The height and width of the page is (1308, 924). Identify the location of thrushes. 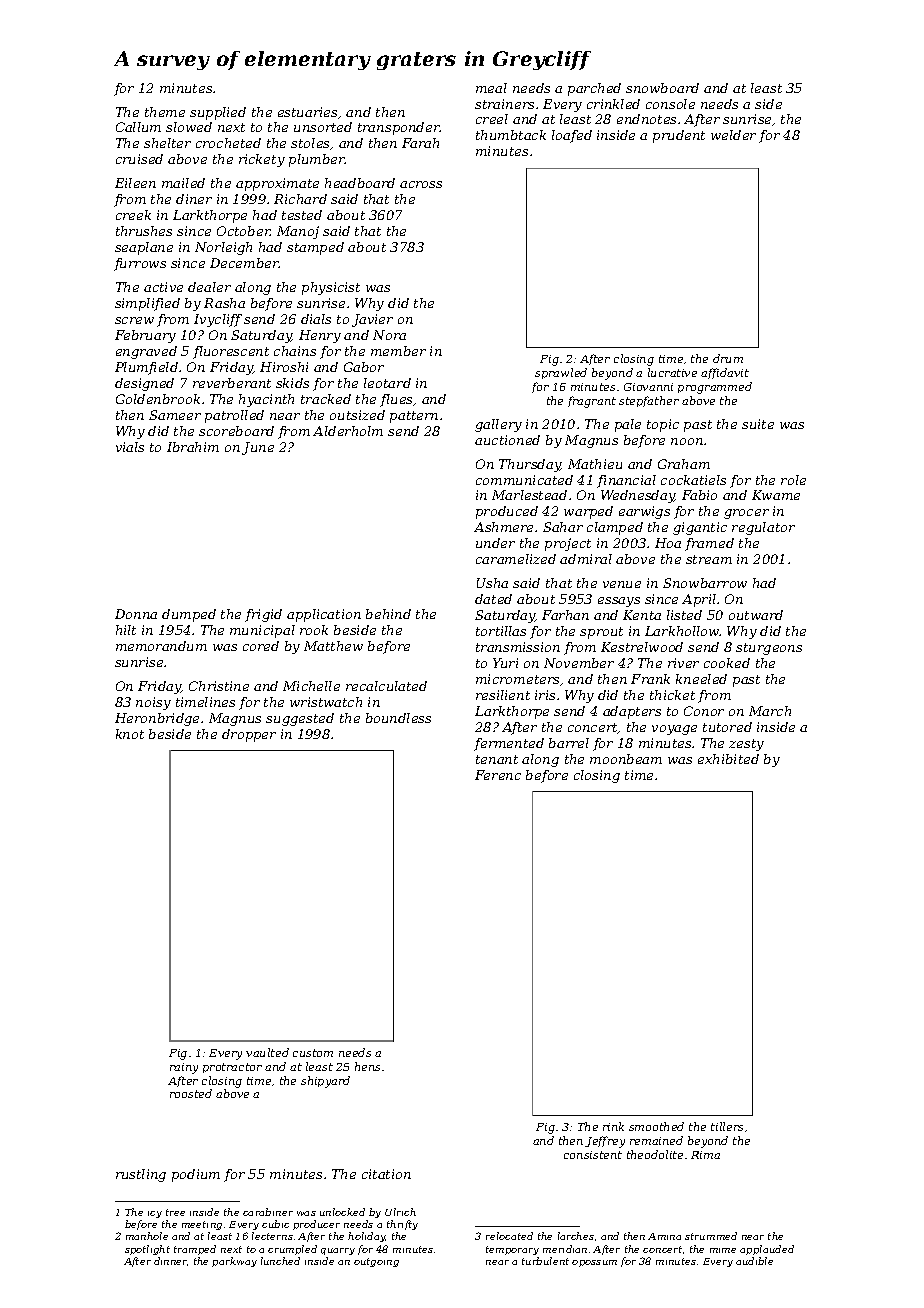
(144, 231).
